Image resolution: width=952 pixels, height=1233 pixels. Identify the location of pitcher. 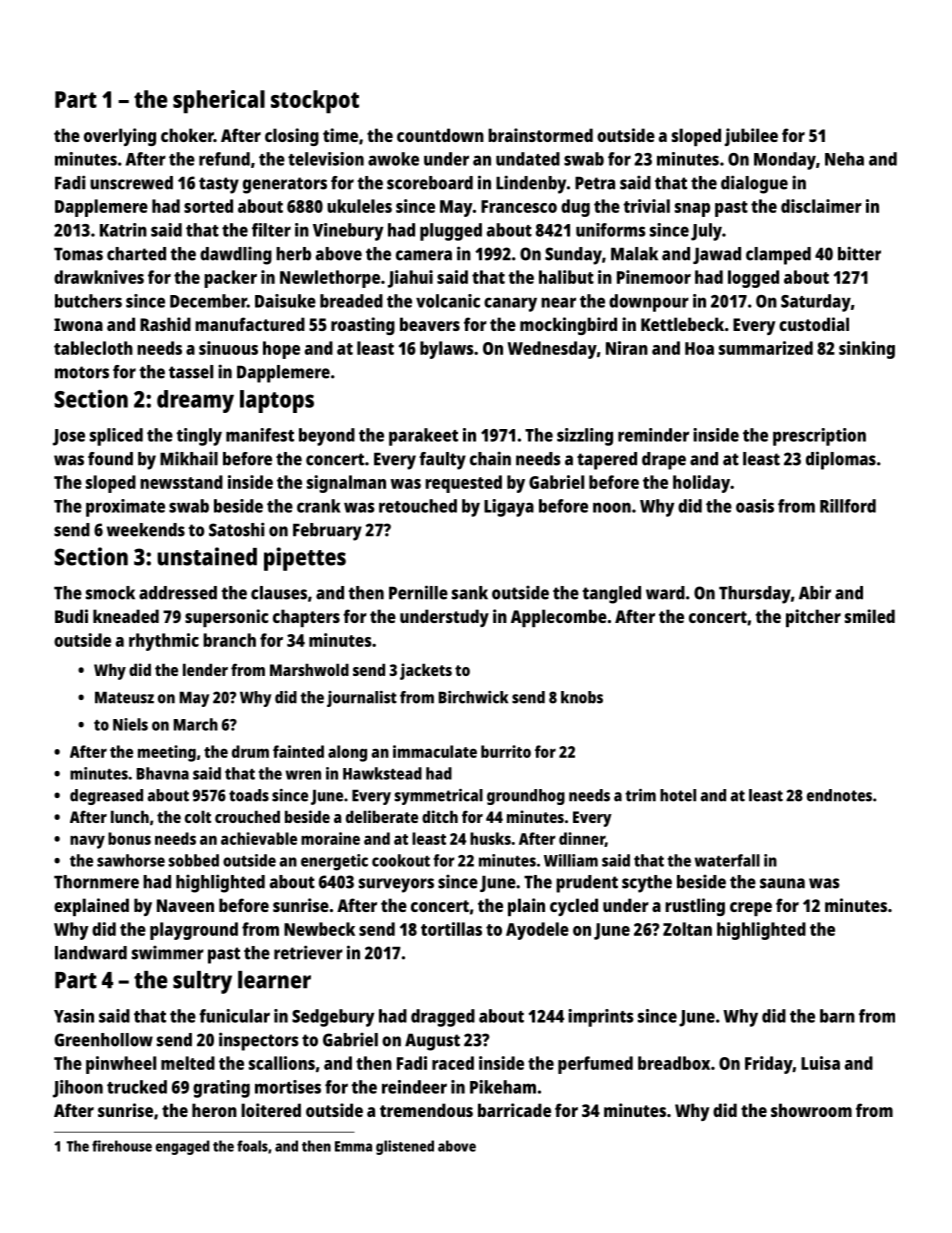
(813, 618).
